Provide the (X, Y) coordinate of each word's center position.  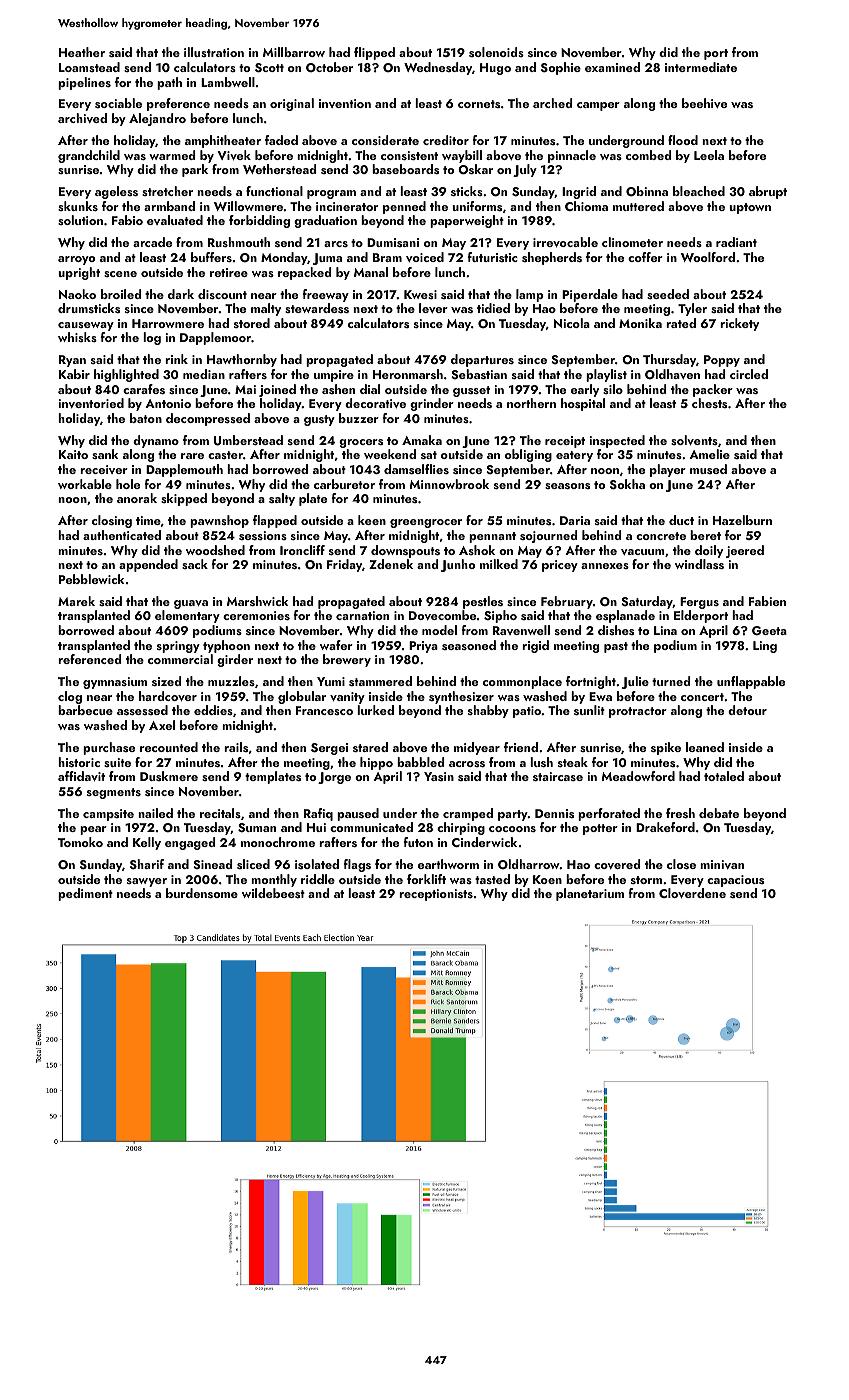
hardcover (168, 696)
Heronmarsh (408, 374)
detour (747, 710)
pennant (492, 537)
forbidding (259, 221)
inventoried (91, 403)
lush (541, 762)
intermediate (701, 67)
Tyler (692, 309)
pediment (85, 894)
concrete (661, 536)
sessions (263, 535)
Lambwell (228, 82)
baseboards (405, 169)
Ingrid (579, 192)
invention (345, 103)
